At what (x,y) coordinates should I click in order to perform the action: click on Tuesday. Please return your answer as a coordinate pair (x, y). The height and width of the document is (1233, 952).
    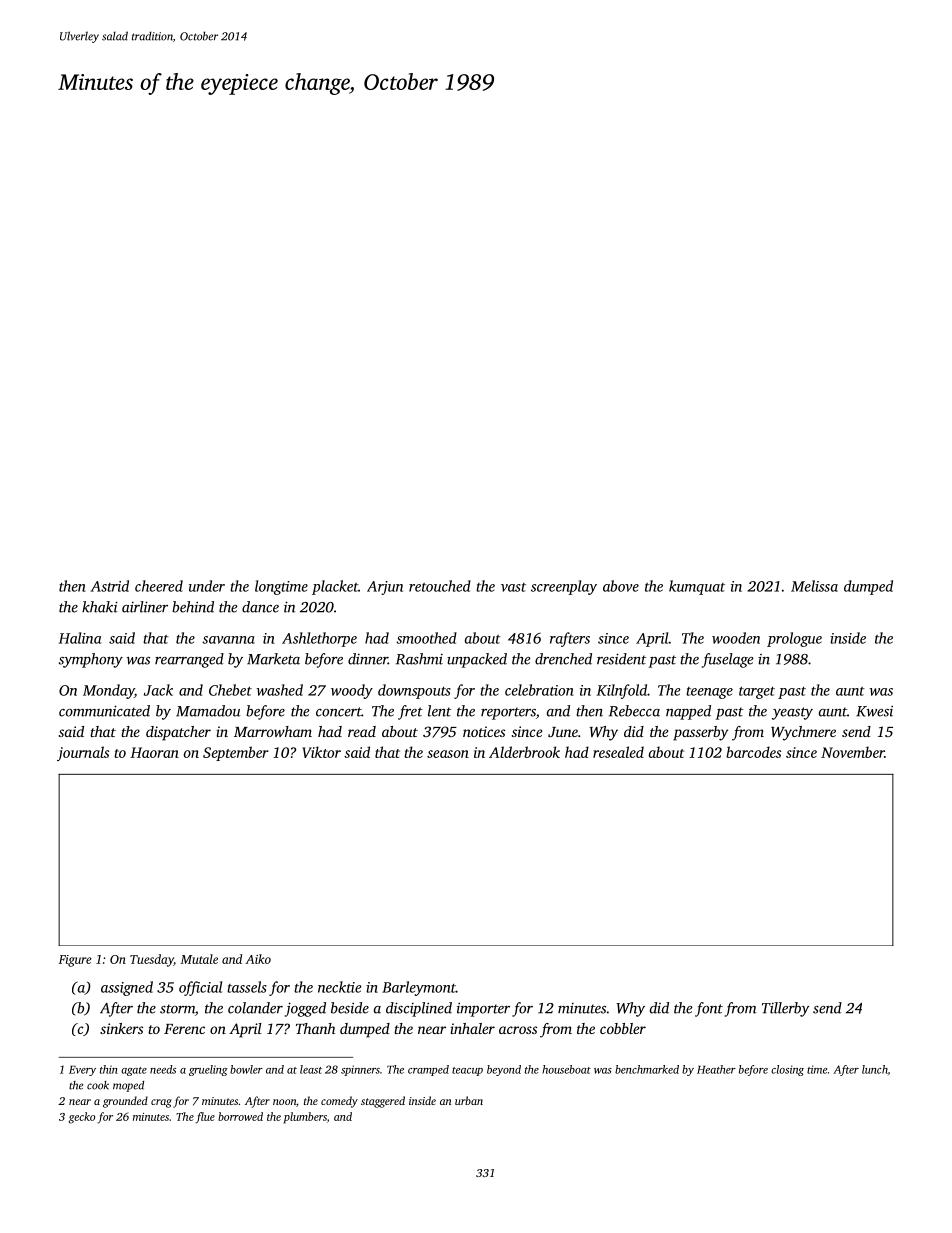
    Looking at the image, I should click on (152, 960).
